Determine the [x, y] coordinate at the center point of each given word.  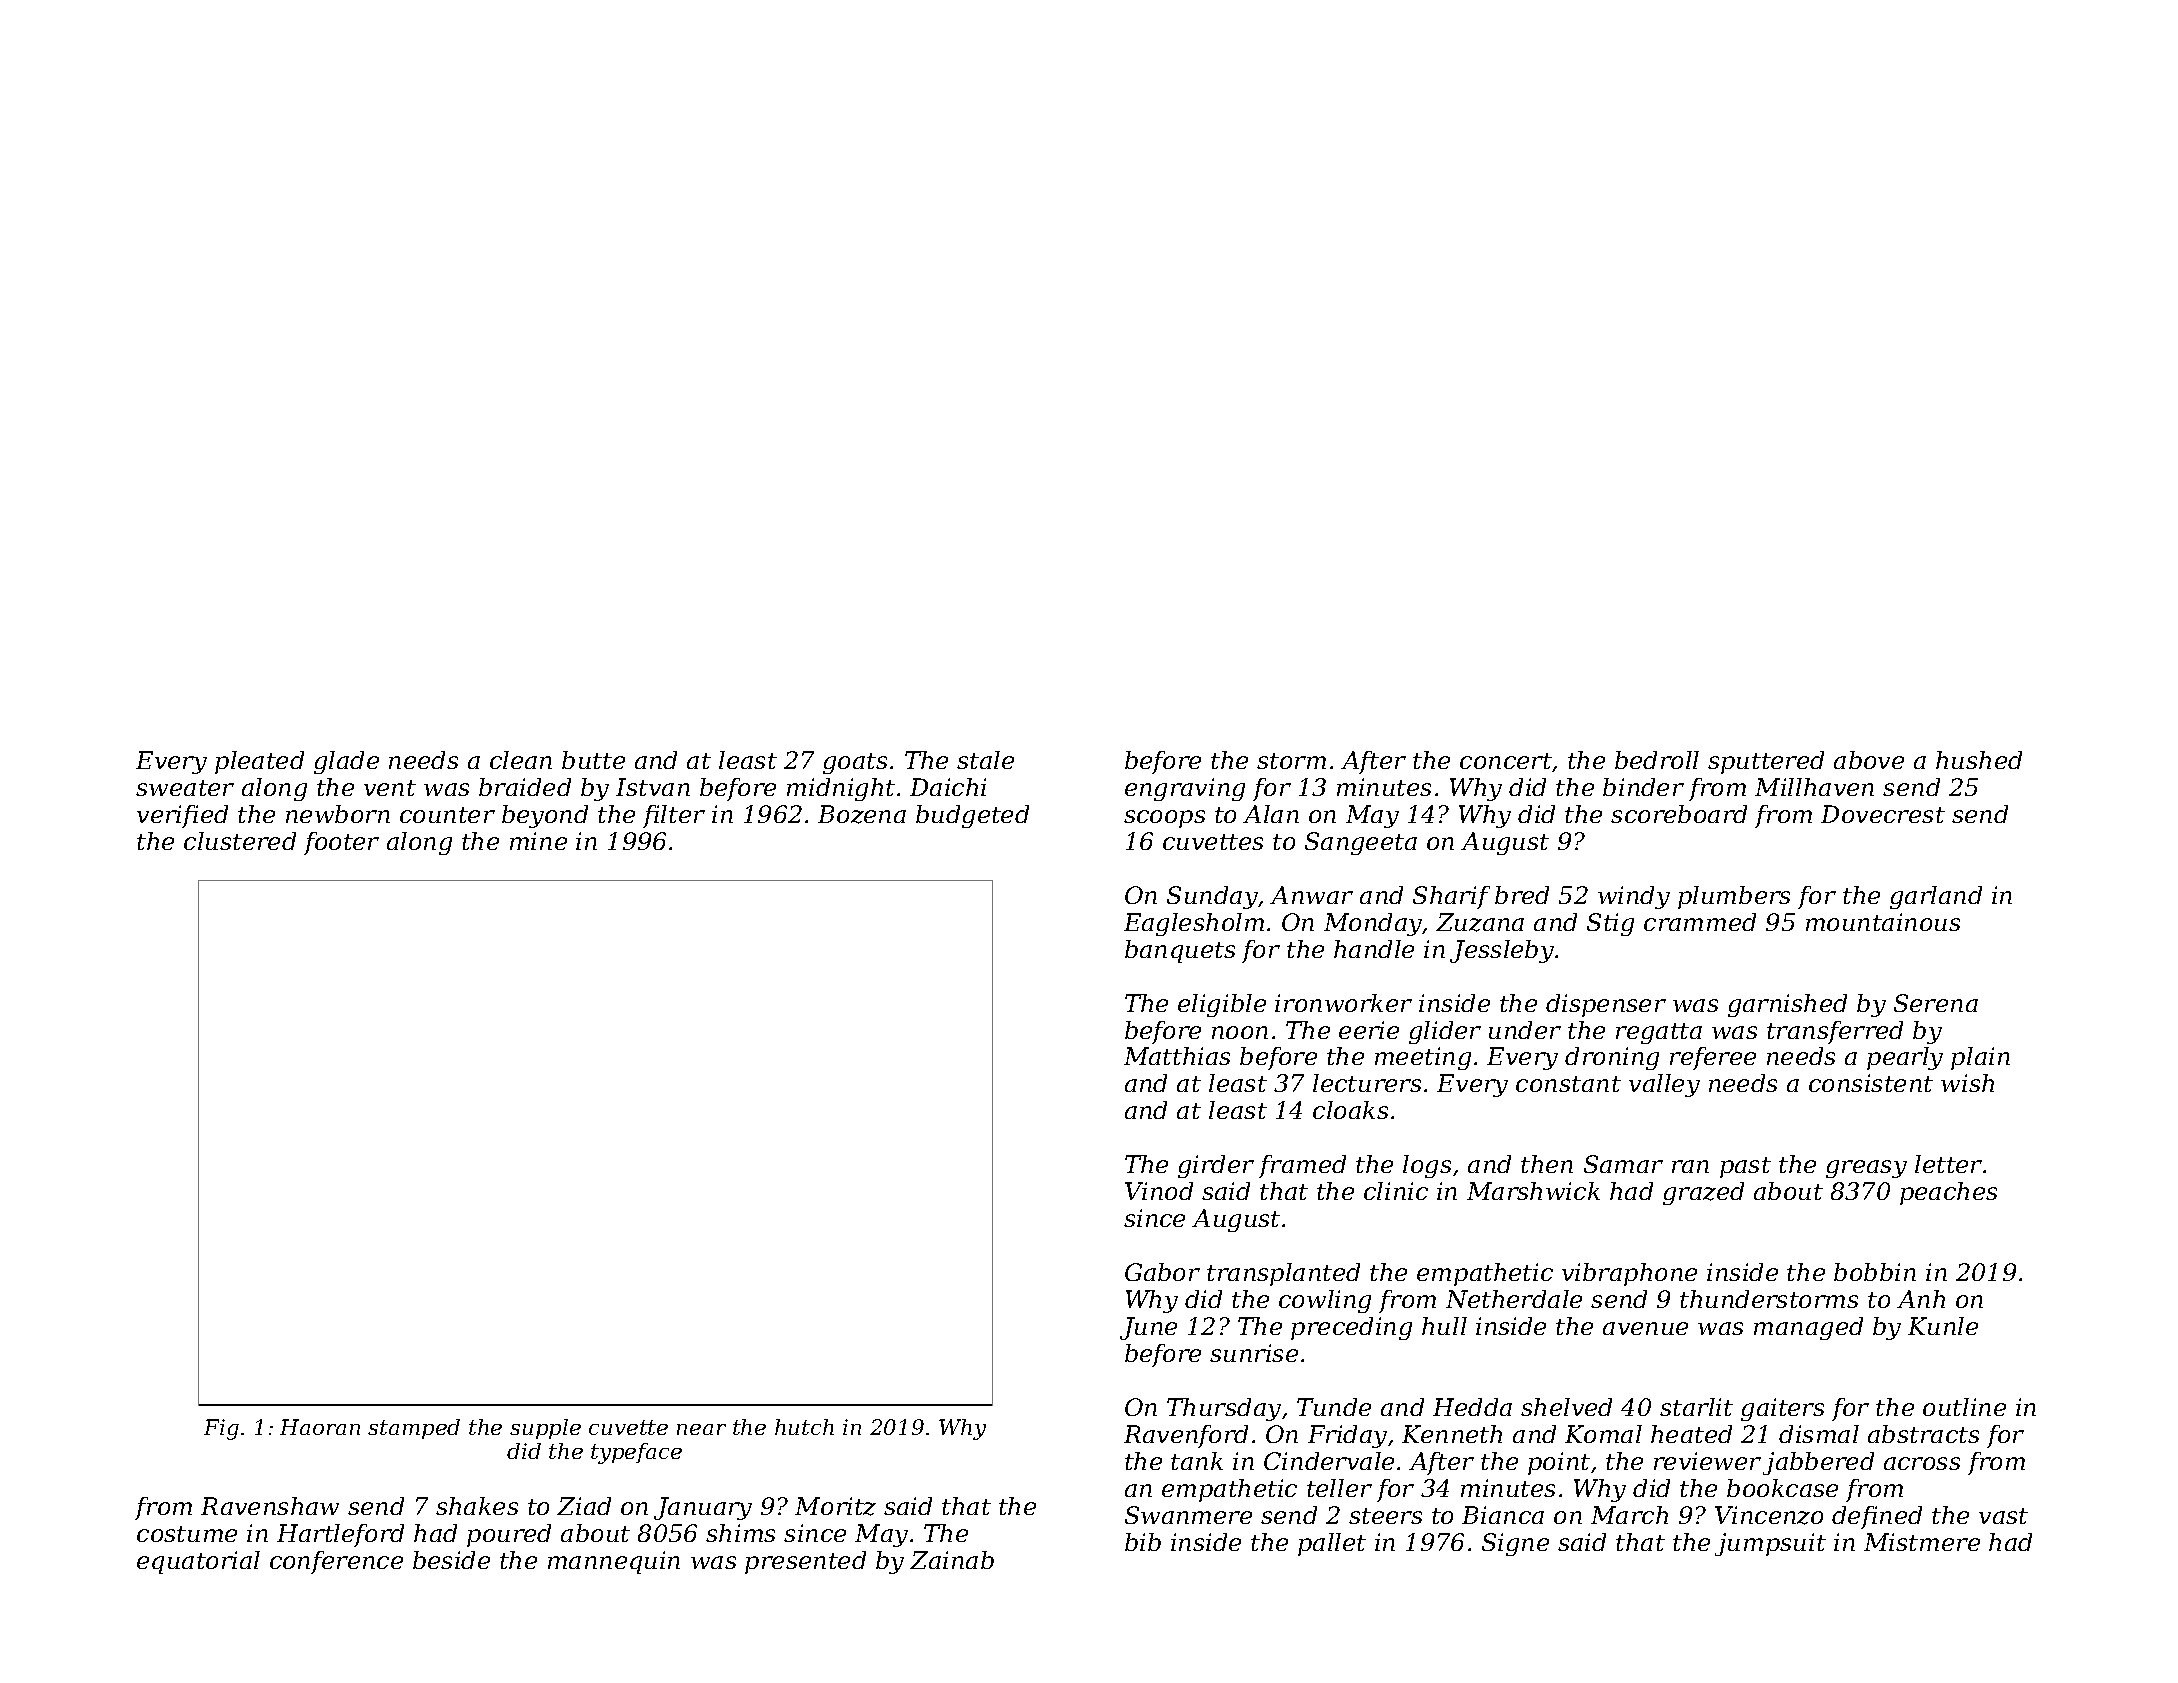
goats [855, 763]
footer [341, 843]
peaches [1948, 1193]
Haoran [320, 1427]
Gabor [1162, 1272]
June [1148, 1328]
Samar [1623, 1164]
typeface [636, 1453]
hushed [1979, 760]
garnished [1787, 1005]
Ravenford [1186, 1436]
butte [593, 760]
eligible [1222, 1005]
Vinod [1159, 1191]
